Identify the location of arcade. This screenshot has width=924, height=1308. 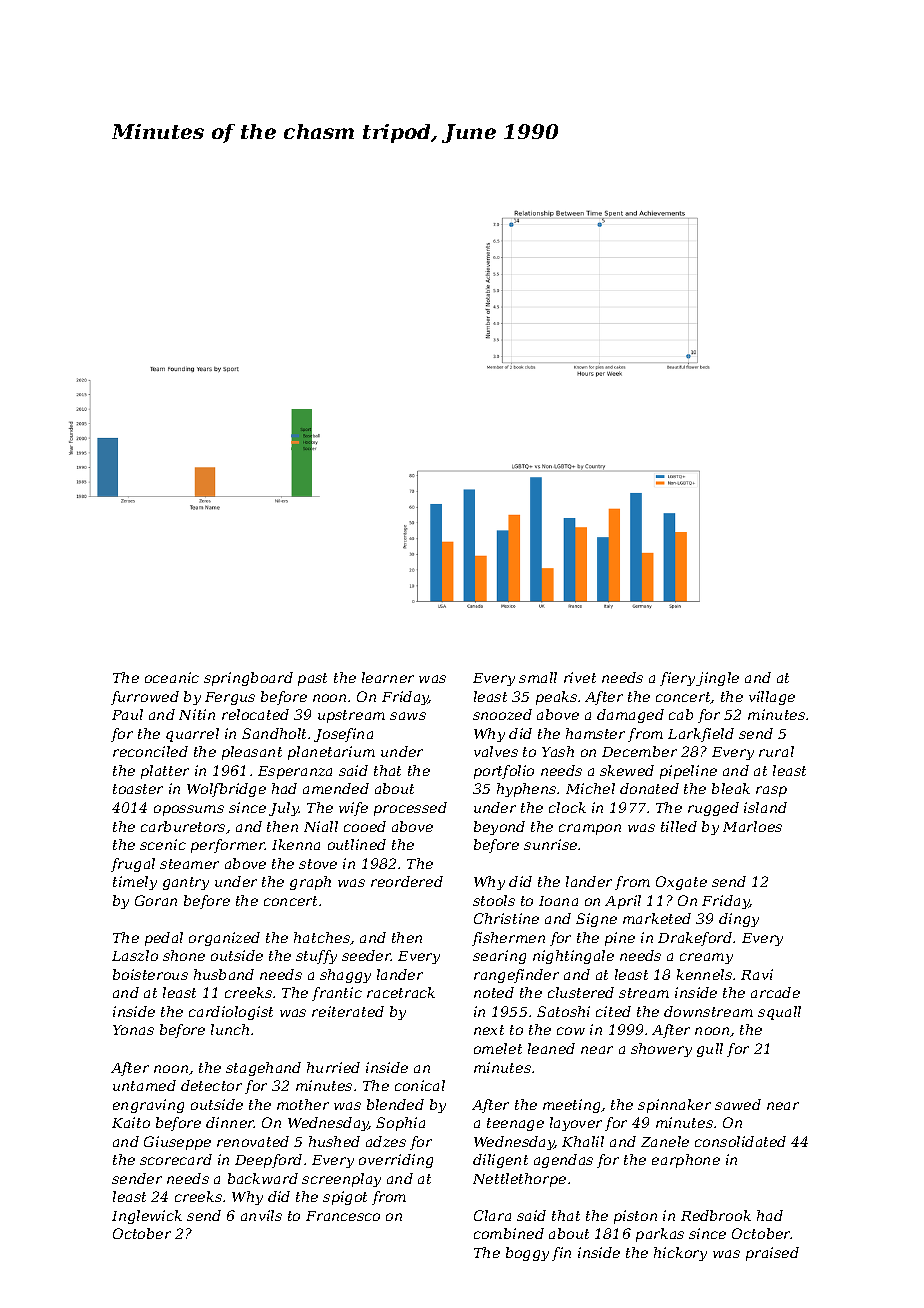
(775, 992).
